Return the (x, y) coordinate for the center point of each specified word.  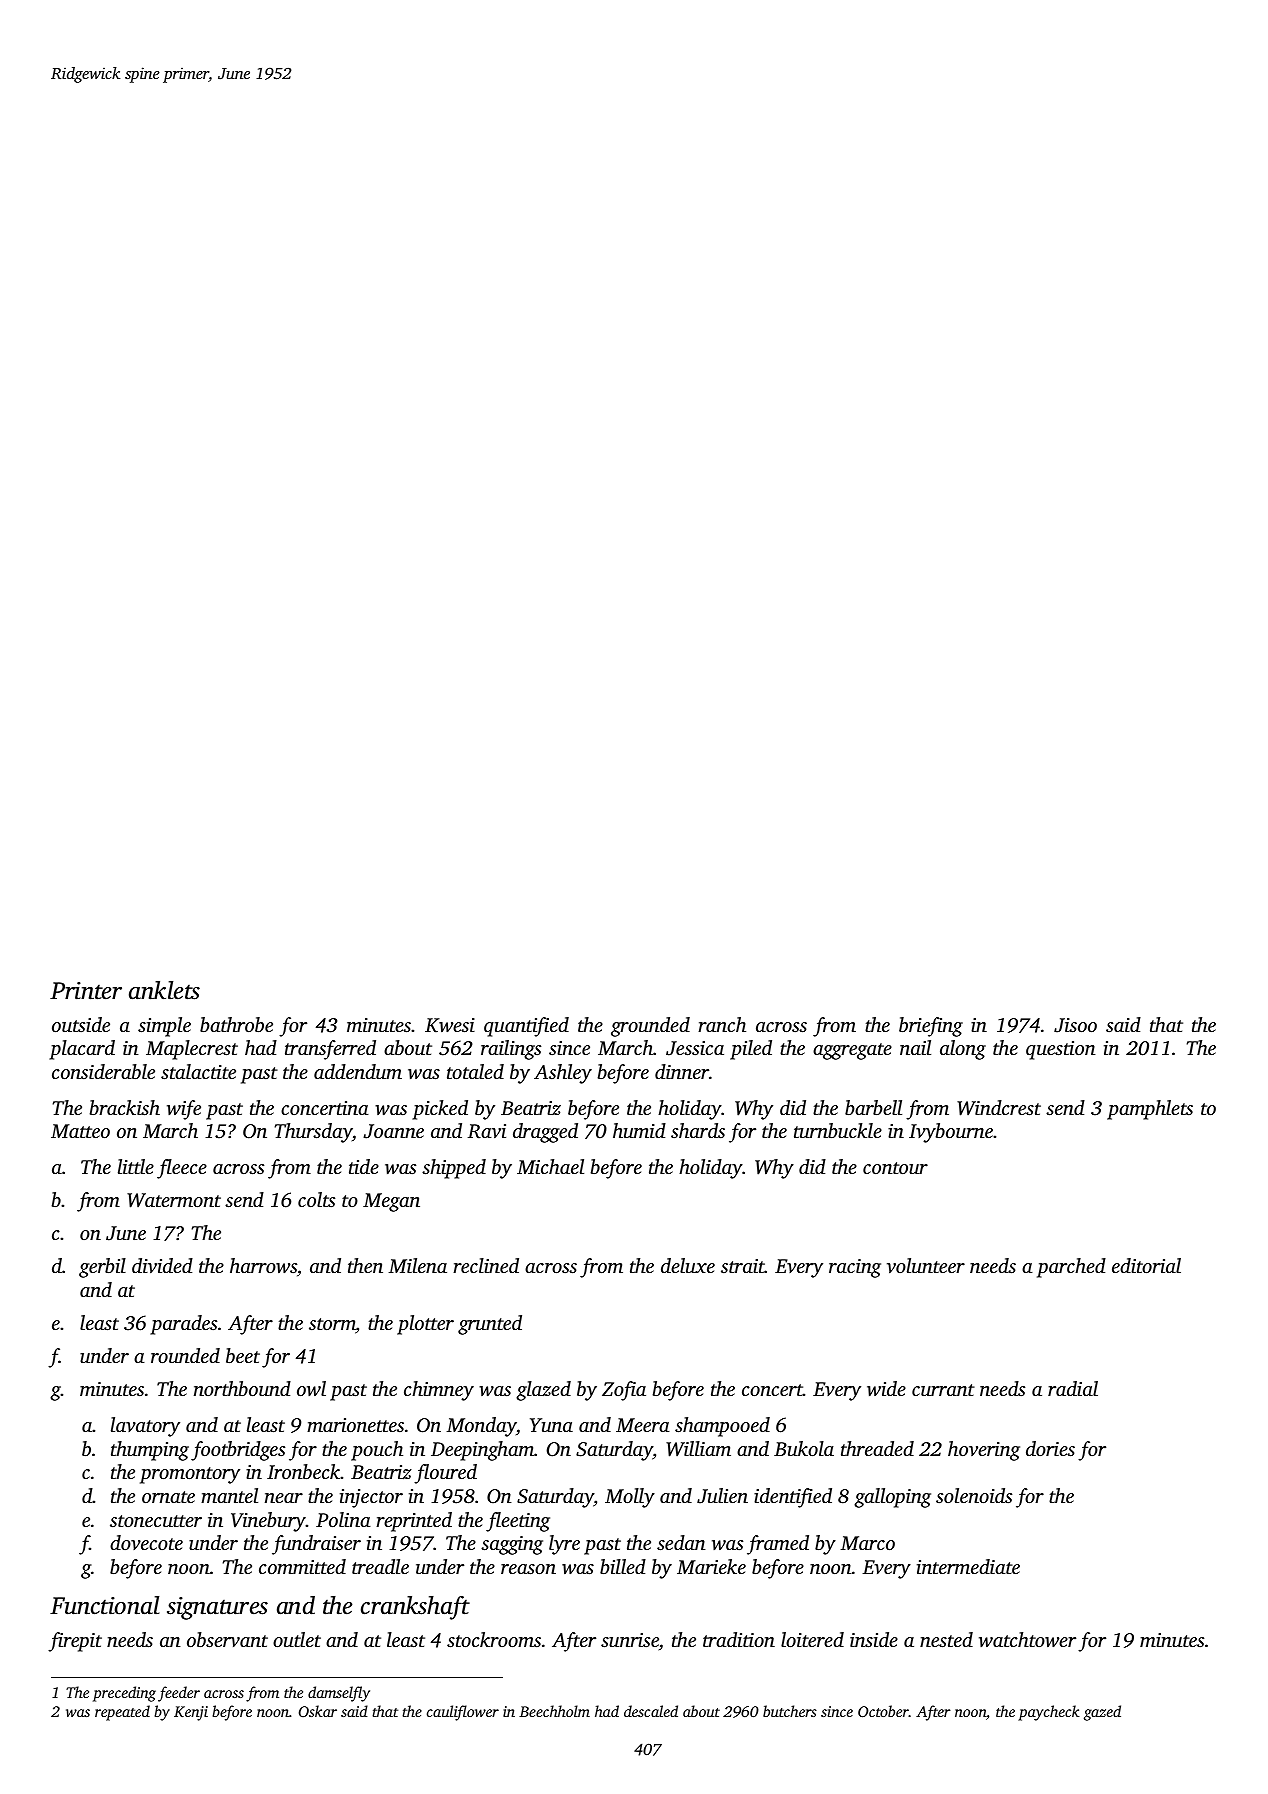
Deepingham (482, 1451)
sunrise (630, 1640)
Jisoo (1075, 1025)
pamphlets (1150, 1110)
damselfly (339, 1694)
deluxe (688, 1265)
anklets (164, 990)
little (136, 1166)
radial (1073, 1388)
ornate (168, 1497)
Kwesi (450, 1025)
